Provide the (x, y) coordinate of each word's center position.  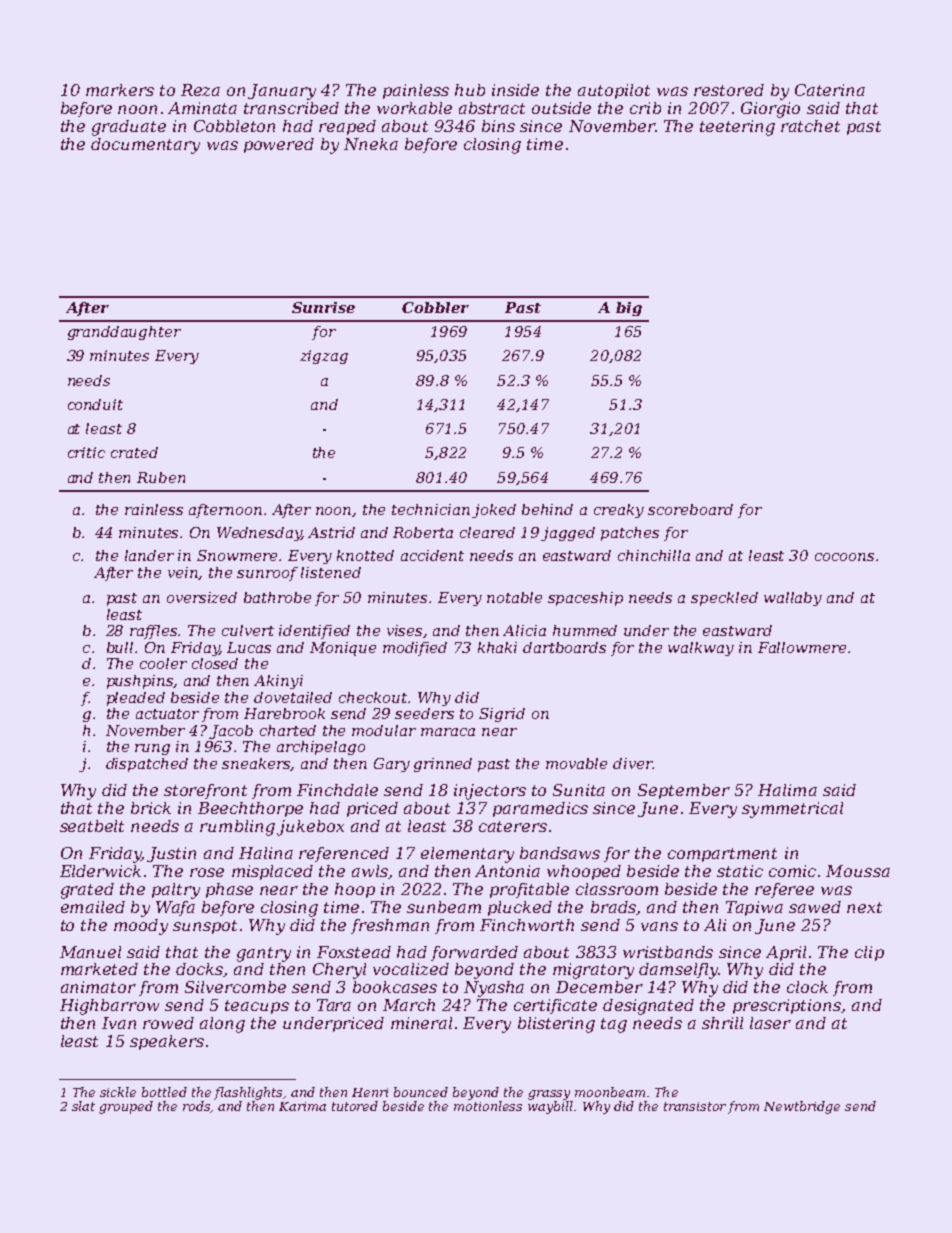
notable (514, 597)
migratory (593, 971)
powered (279, 145)
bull (120, 647)
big (629, 309)
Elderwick (100, 871)
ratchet (810, 126)
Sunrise (323, 307)
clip (869, 953)
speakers (167, 1042)
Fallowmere (802, 647)
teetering (737, 128)
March (409, 1005)
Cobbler (435, 307)
